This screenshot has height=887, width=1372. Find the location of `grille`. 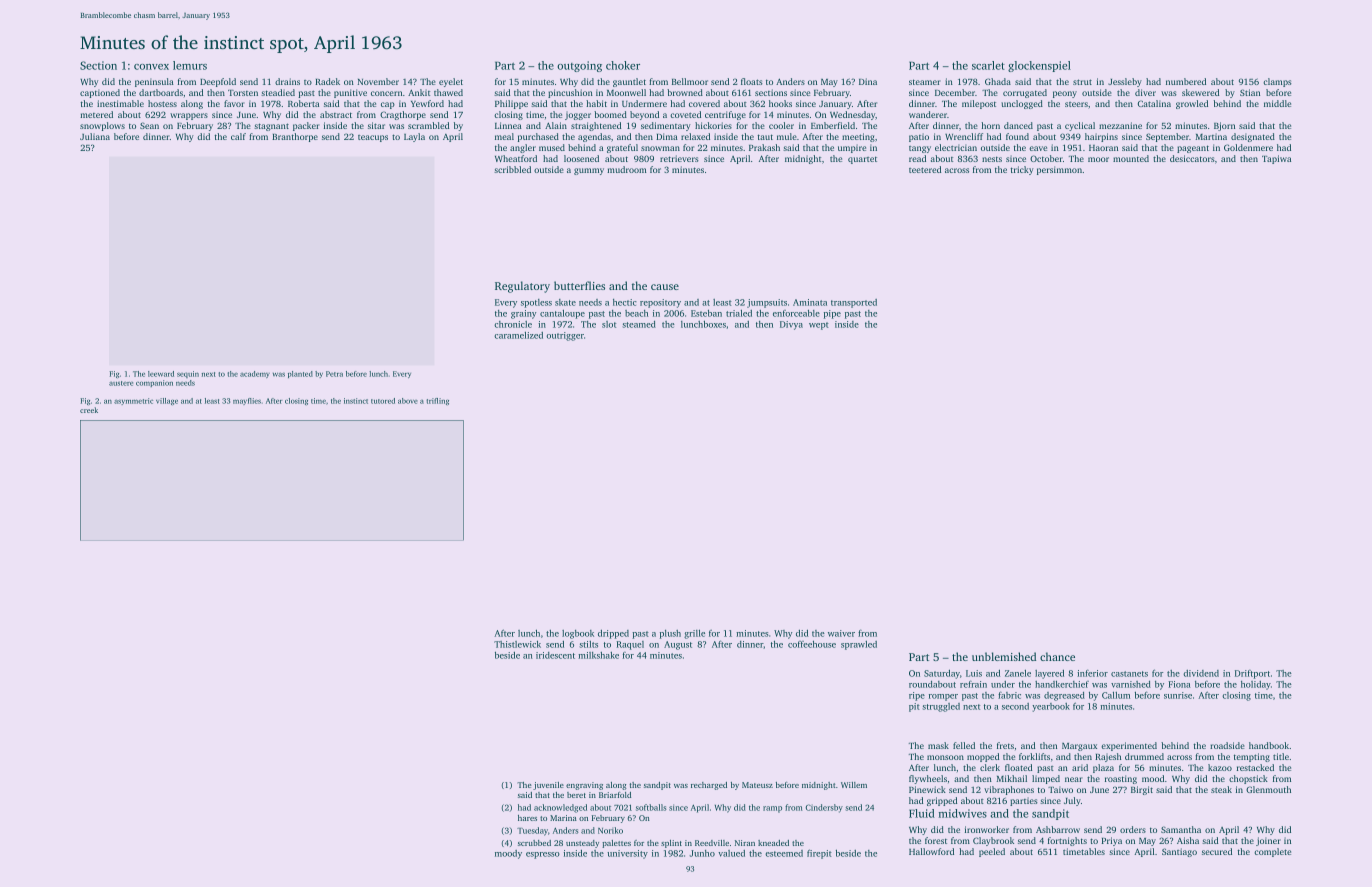

grille is located at coordinates (694, 634).
